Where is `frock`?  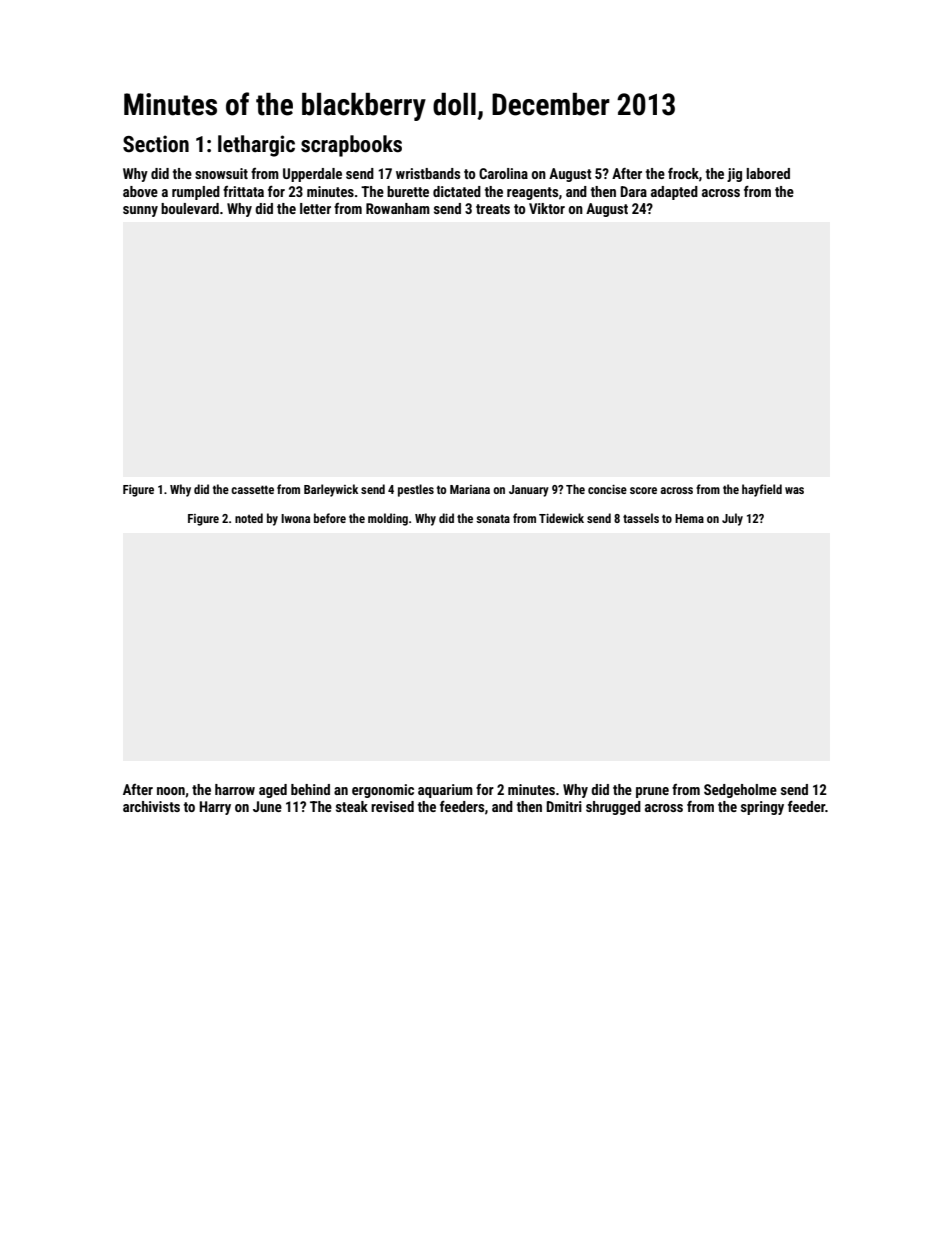
frock is located at coordinates (683, 173).
